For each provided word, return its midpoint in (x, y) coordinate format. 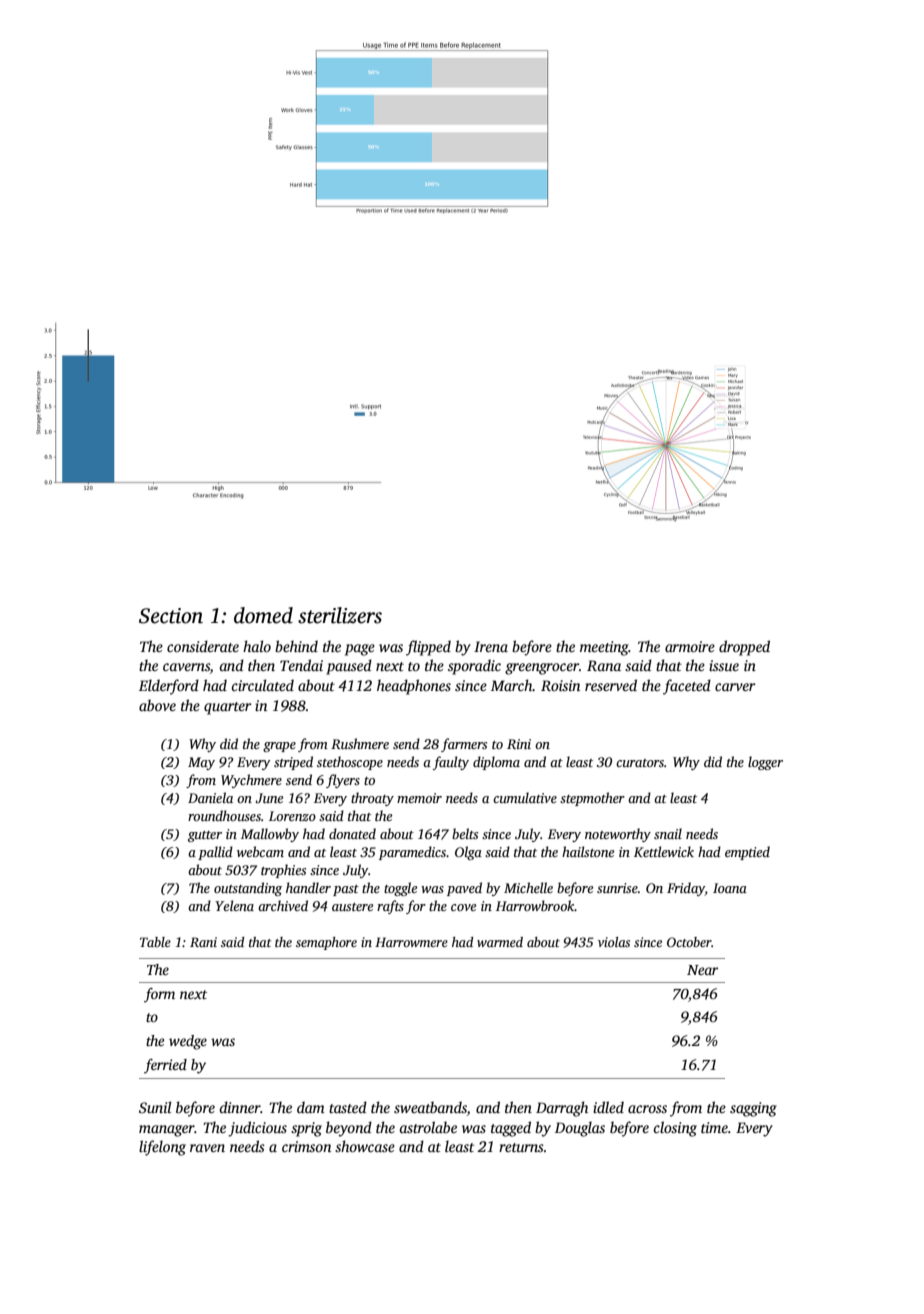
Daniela (210, 797)
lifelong (162, 1148)
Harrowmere (411, 942)
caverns (186, 668)
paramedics (412, 853)
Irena (491, 646)
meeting (604, 648)
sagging (753, 1109)
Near (702, 970)
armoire (690, 646)
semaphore (326, 943)
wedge (188, 1042)
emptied (747, 853)
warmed (500, 942)
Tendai (301, 665)
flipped (428, 648)
